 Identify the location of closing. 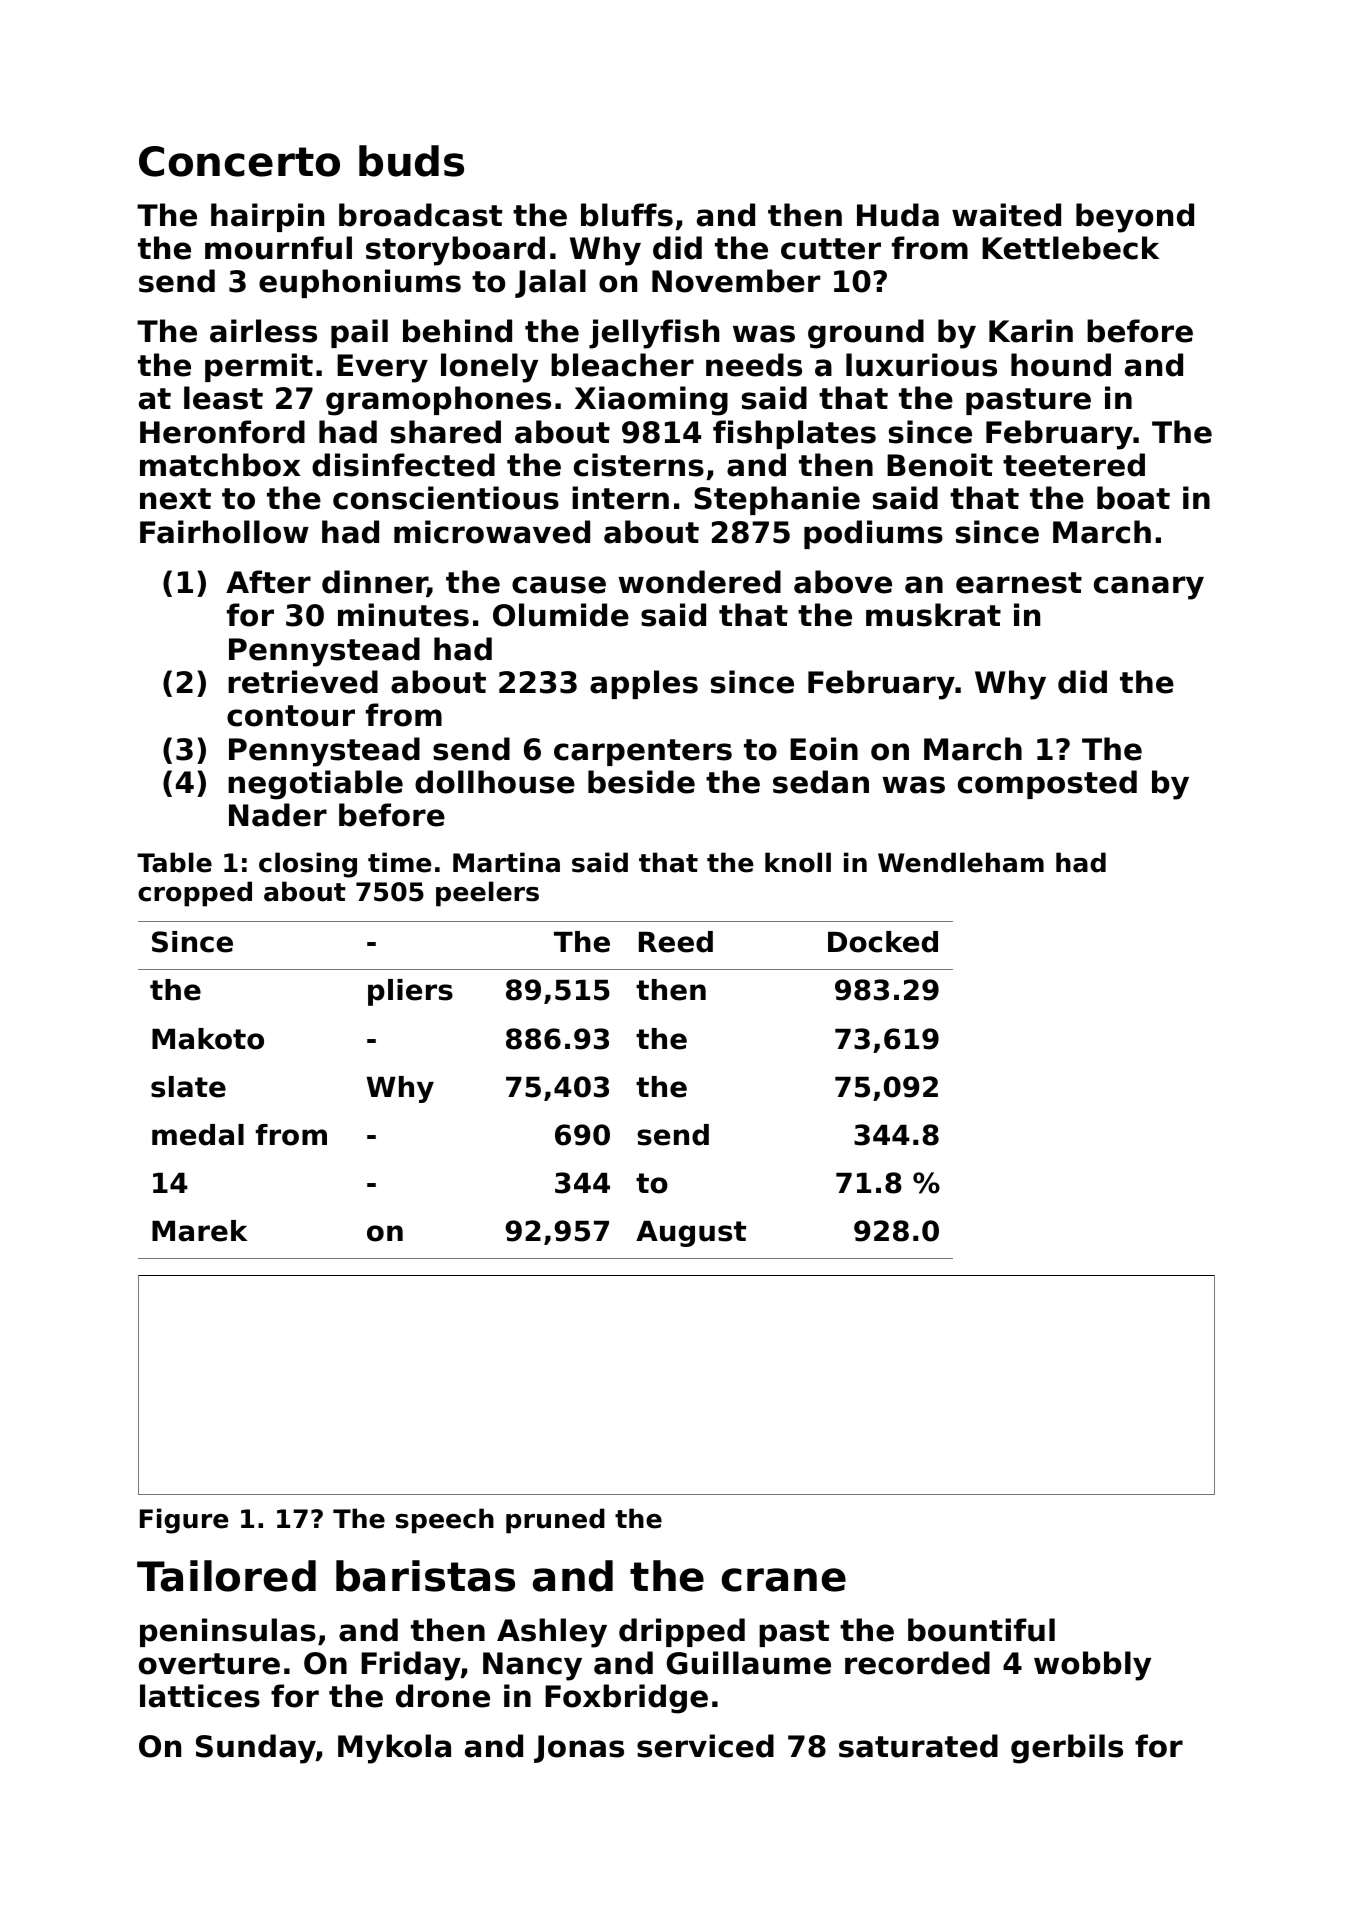
(308, 865).
